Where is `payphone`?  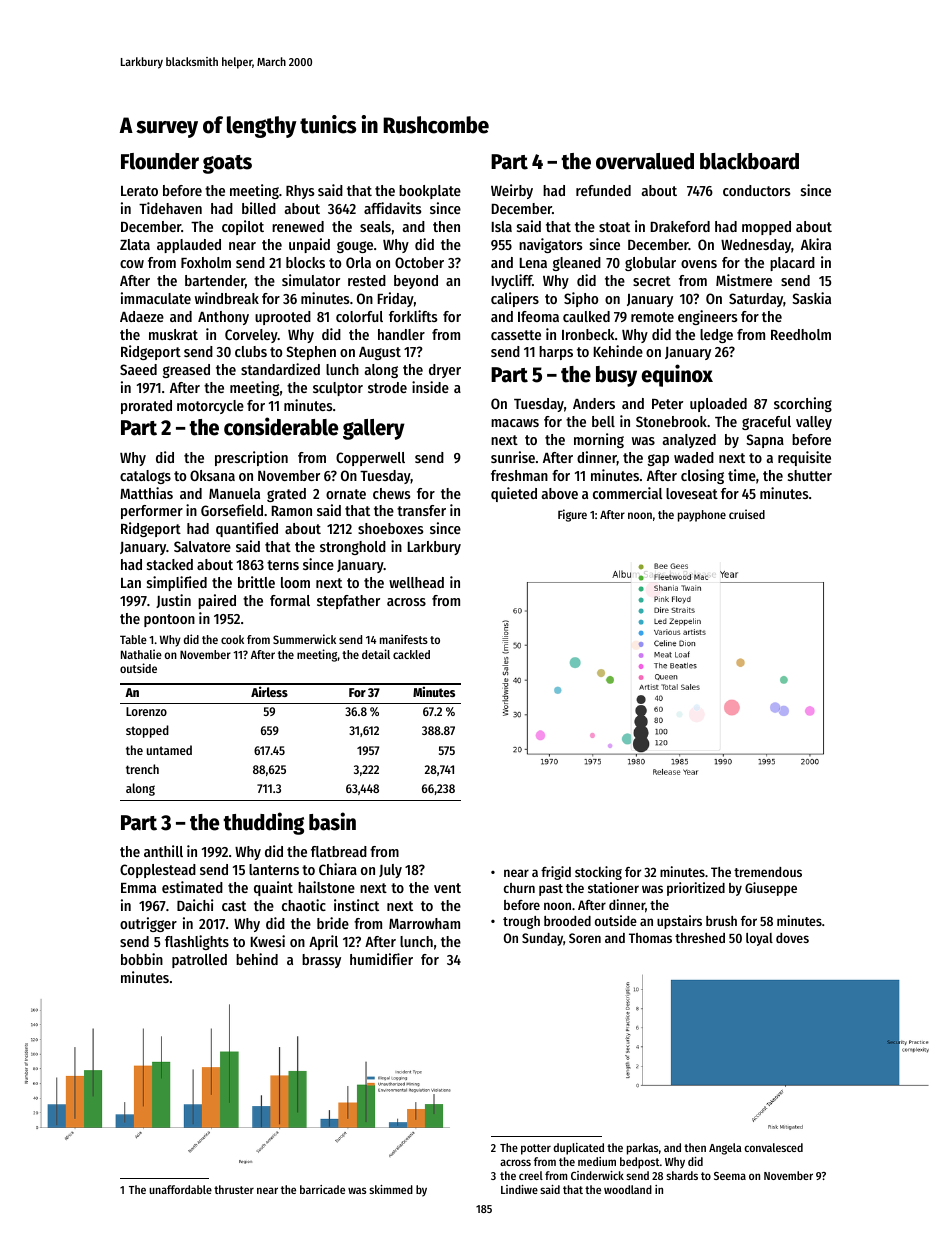
payphone is located at coordinates (702, 516).
